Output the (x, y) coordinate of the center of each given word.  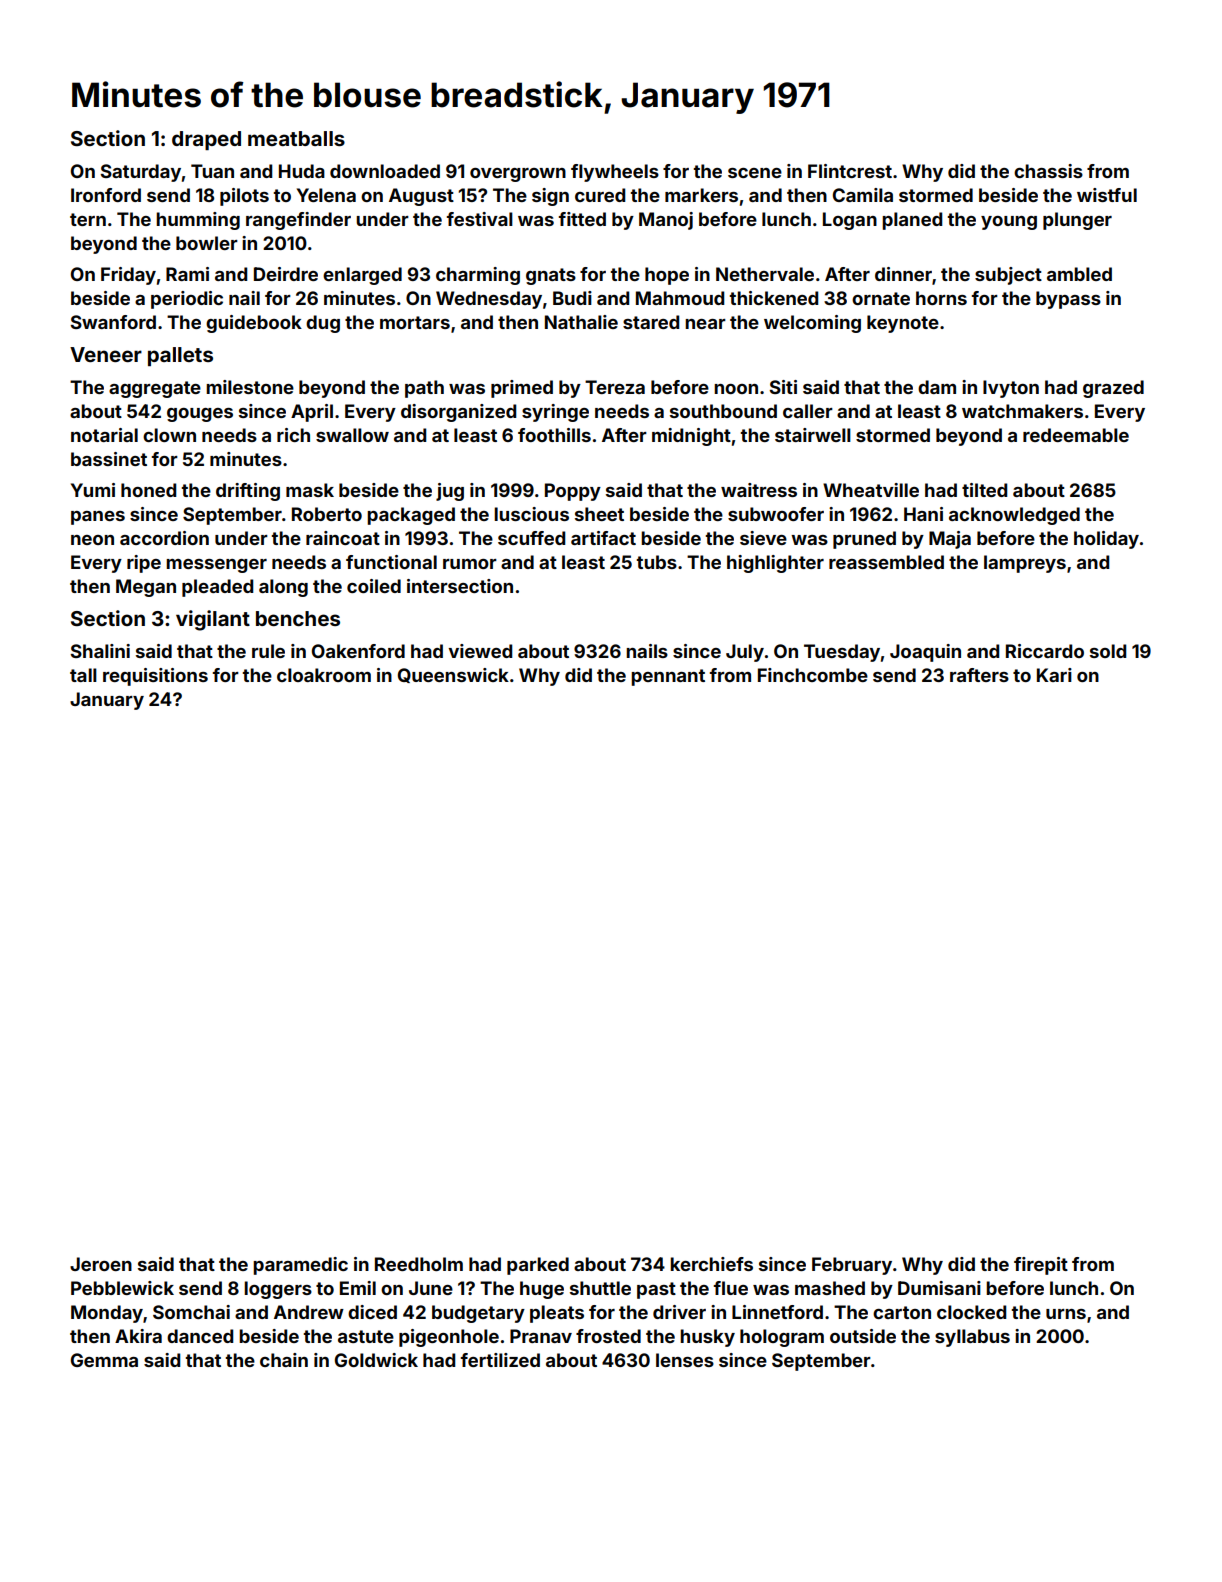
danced (200, 1336)
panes (98, 518)
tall (83, 675)
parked (538, 1266)
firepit (1041, 1266)
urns (1066, 1314)
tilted (984, 490)
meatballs (296, 138)
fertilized (500, 1360)
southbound (723, 411)
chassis (1048, 171)
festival (480, 219)
